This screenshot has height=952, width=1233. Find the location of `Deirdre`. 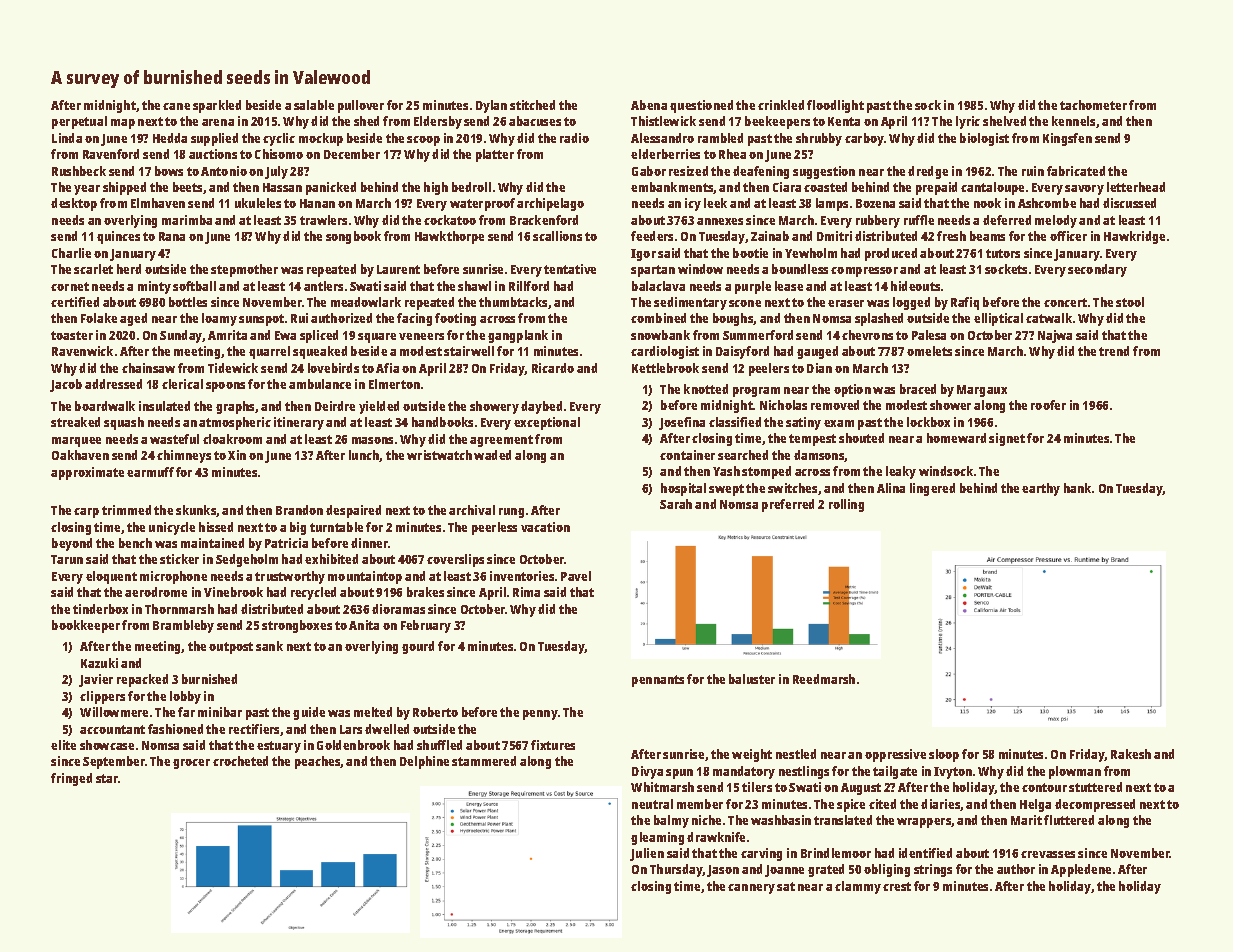

Deirdre is located at coordinates (335, 406).
